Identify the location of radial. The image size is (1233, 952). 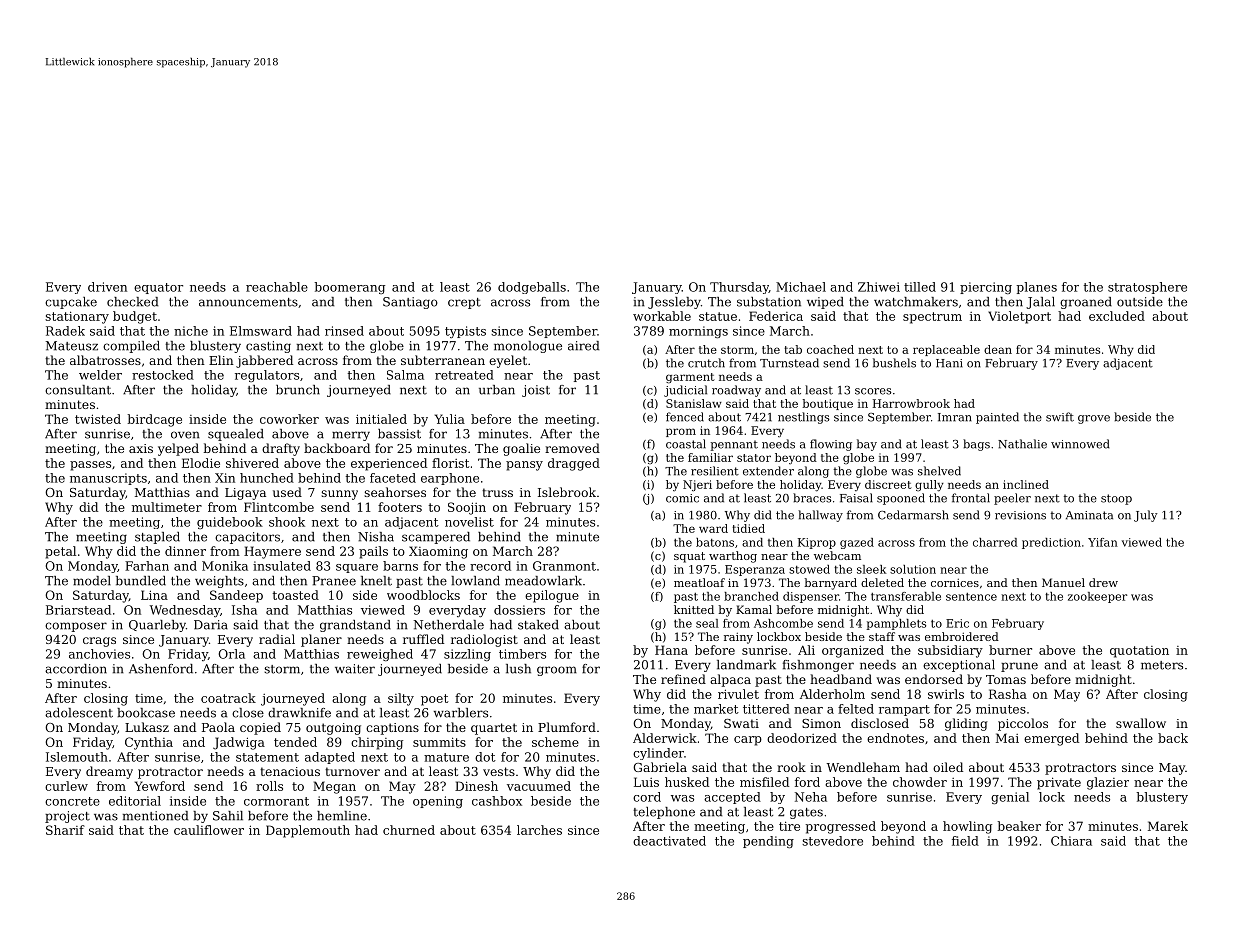
(277, 639).
